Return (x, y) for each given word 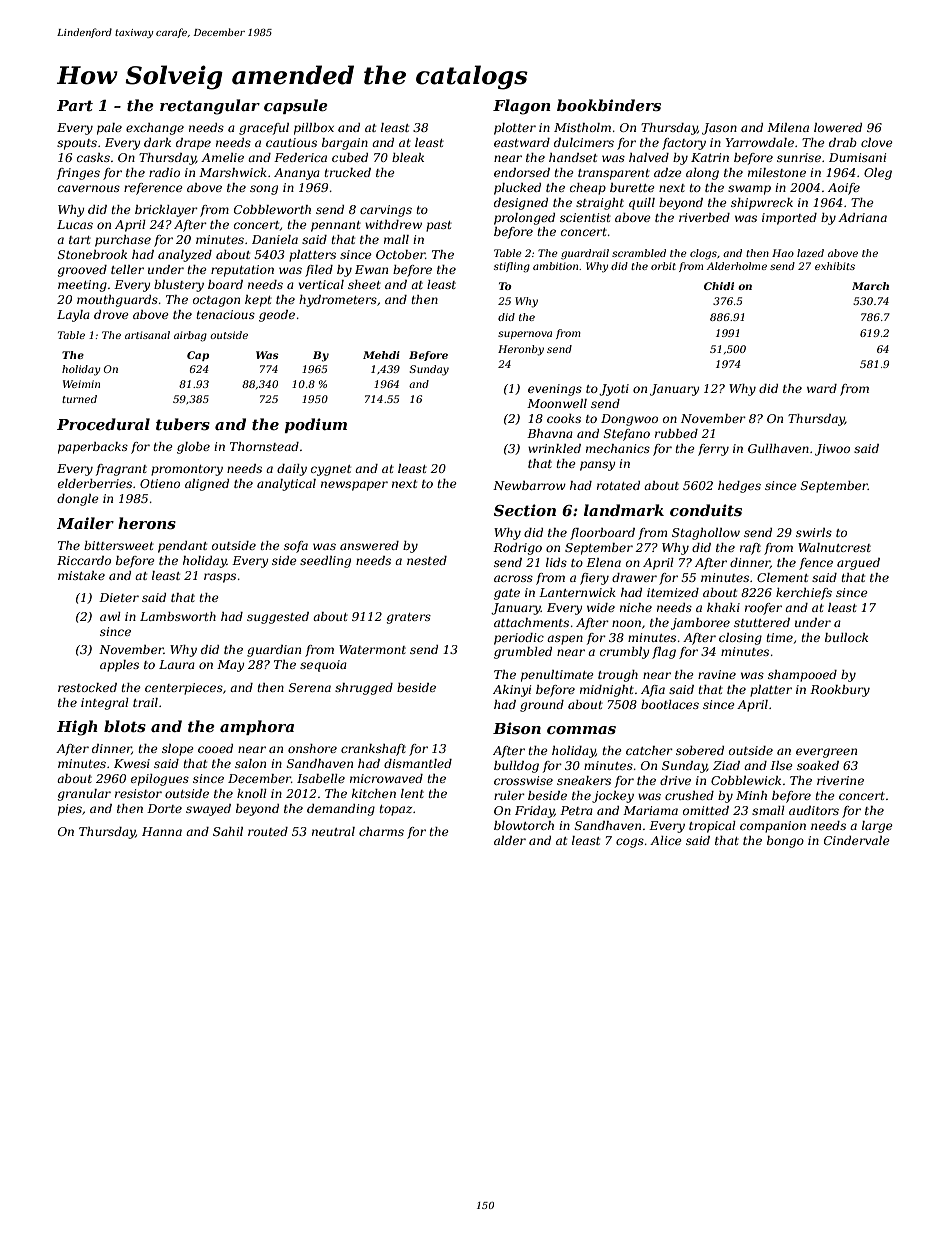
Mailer (85, 523)
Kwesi (132, 763)
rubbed (676, 433)
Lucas (75, 224)
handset (573, 157)
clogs (703, 254)
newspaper (354, 486)
